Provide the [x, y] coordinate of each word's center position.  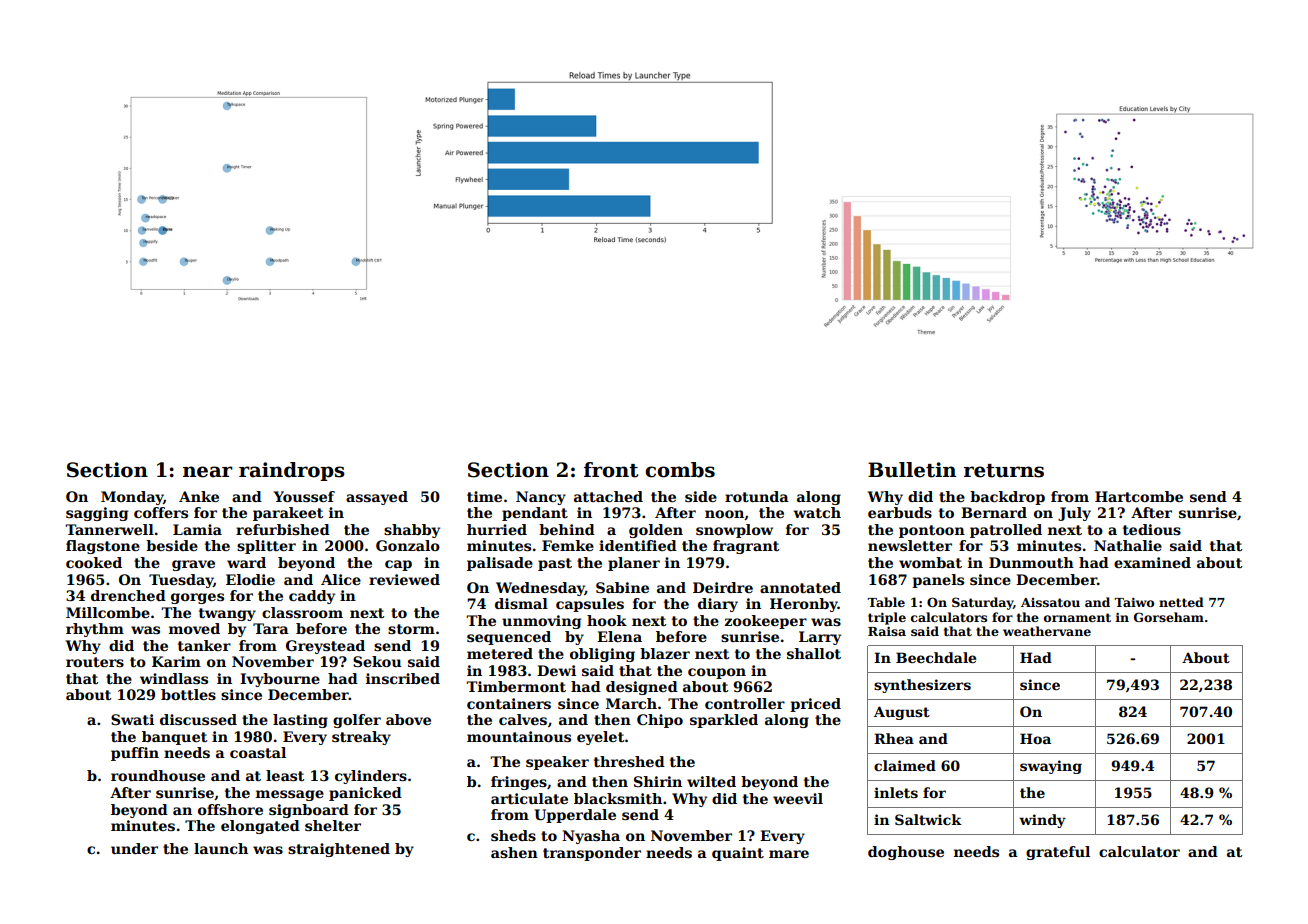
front [611, 470]
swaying [1051, 767]
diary [718, 605]
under [134, 848]
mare [789, 854]
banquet [174, 738]
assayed [377, 498]
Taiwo [1134, 602]
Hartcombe [1139, 496]
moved [194, 628]
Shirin [658, 781]
